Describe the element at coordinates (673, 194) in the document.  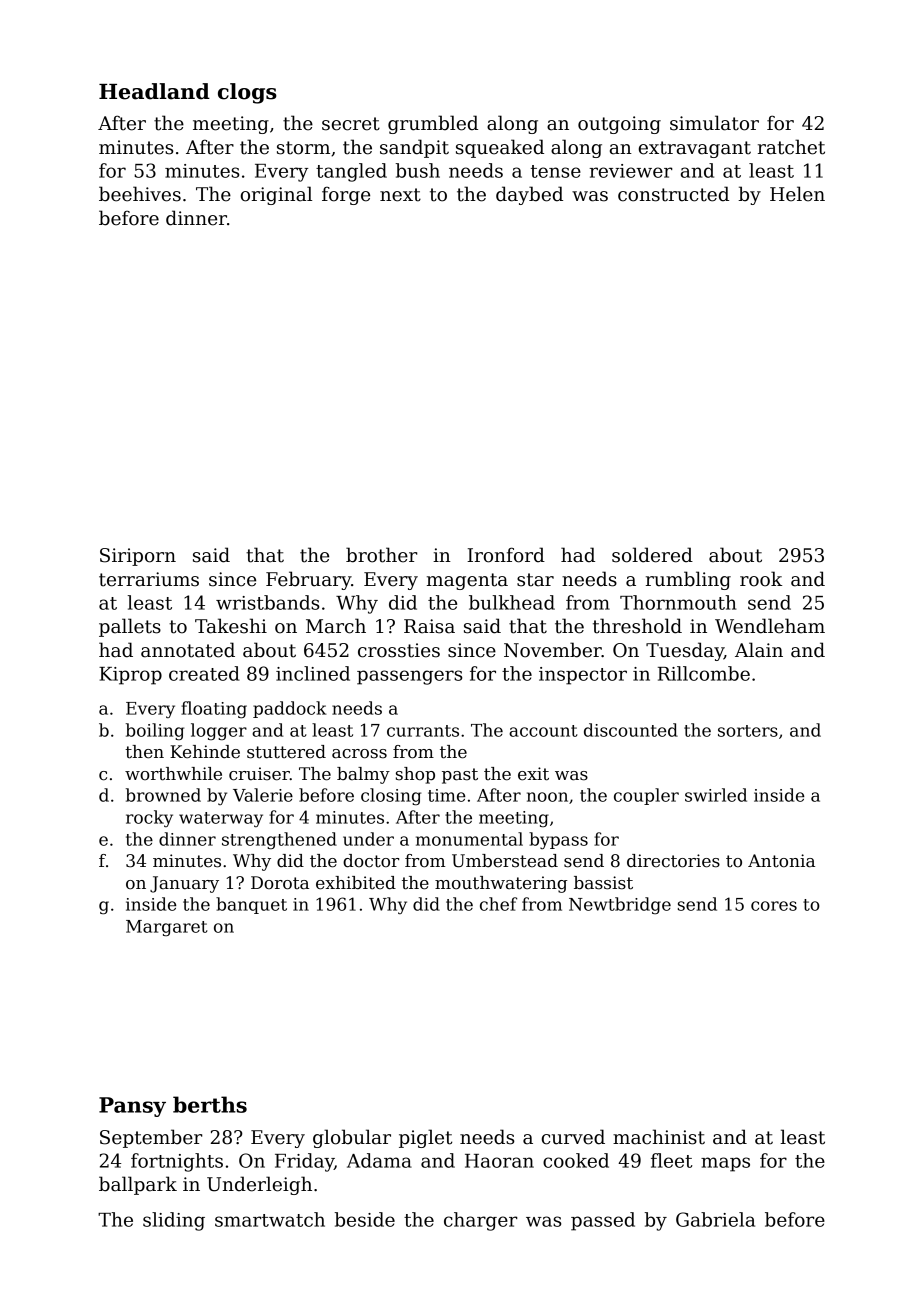
I see `constructed` at that location.
